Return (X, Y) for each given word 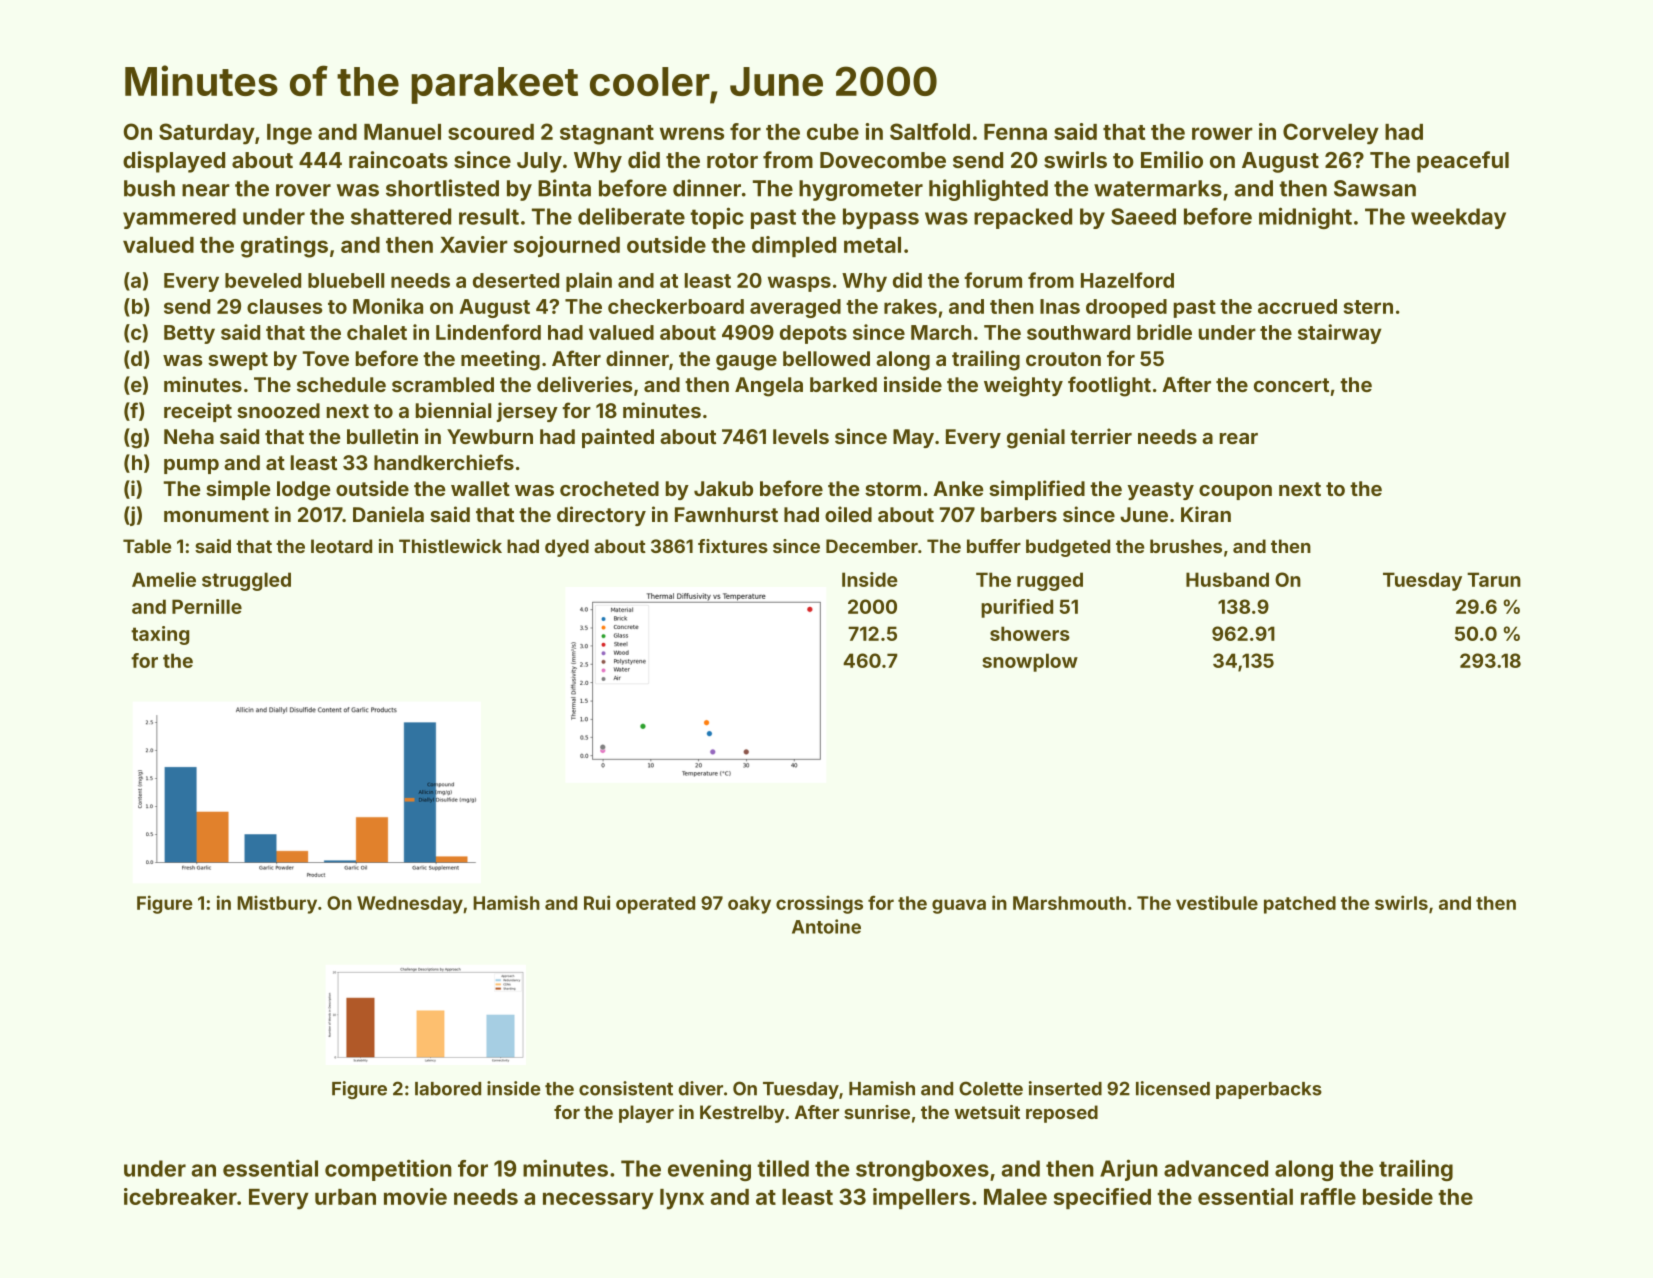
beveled (263, 280)
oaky (749, 905)
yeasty (1160, 491)
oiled (848, 514)
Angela (769, 387)
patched (1300, 905)
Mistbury (277, 904)
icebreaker (180, 1196)
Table (147, 546)
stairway (1340, 334)
